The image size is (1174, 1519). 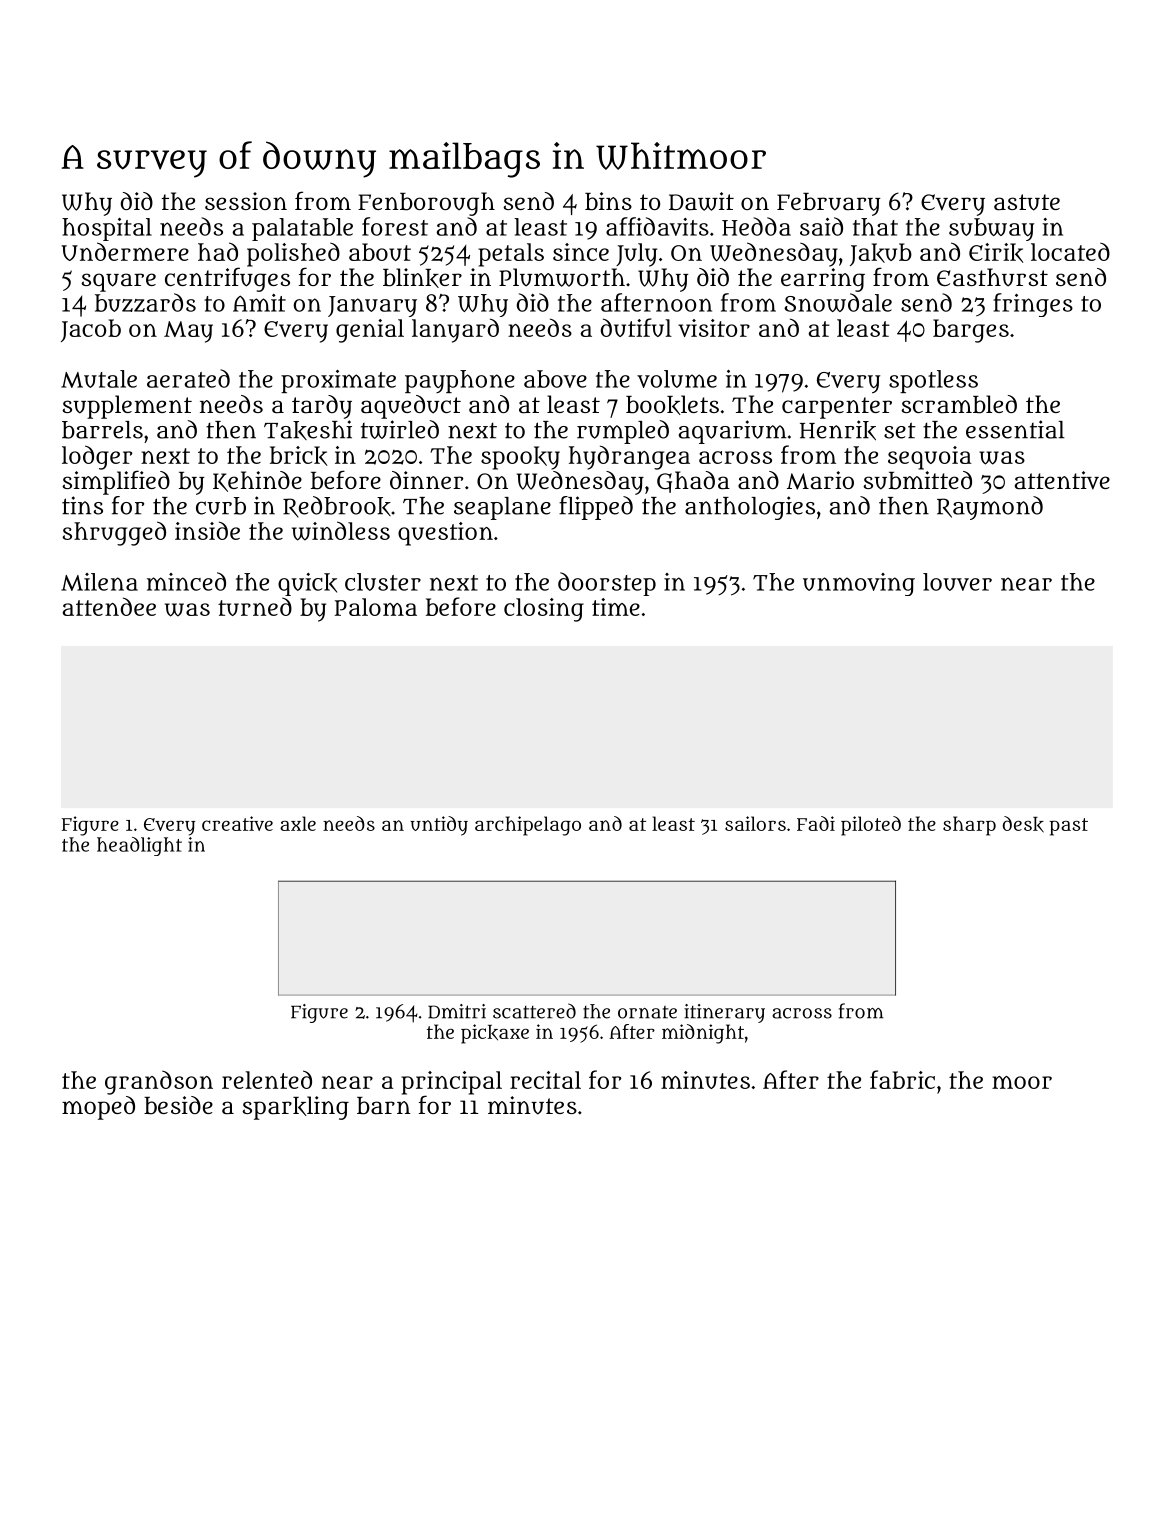 I want to click on piloted, so click(x=871, y=826).
